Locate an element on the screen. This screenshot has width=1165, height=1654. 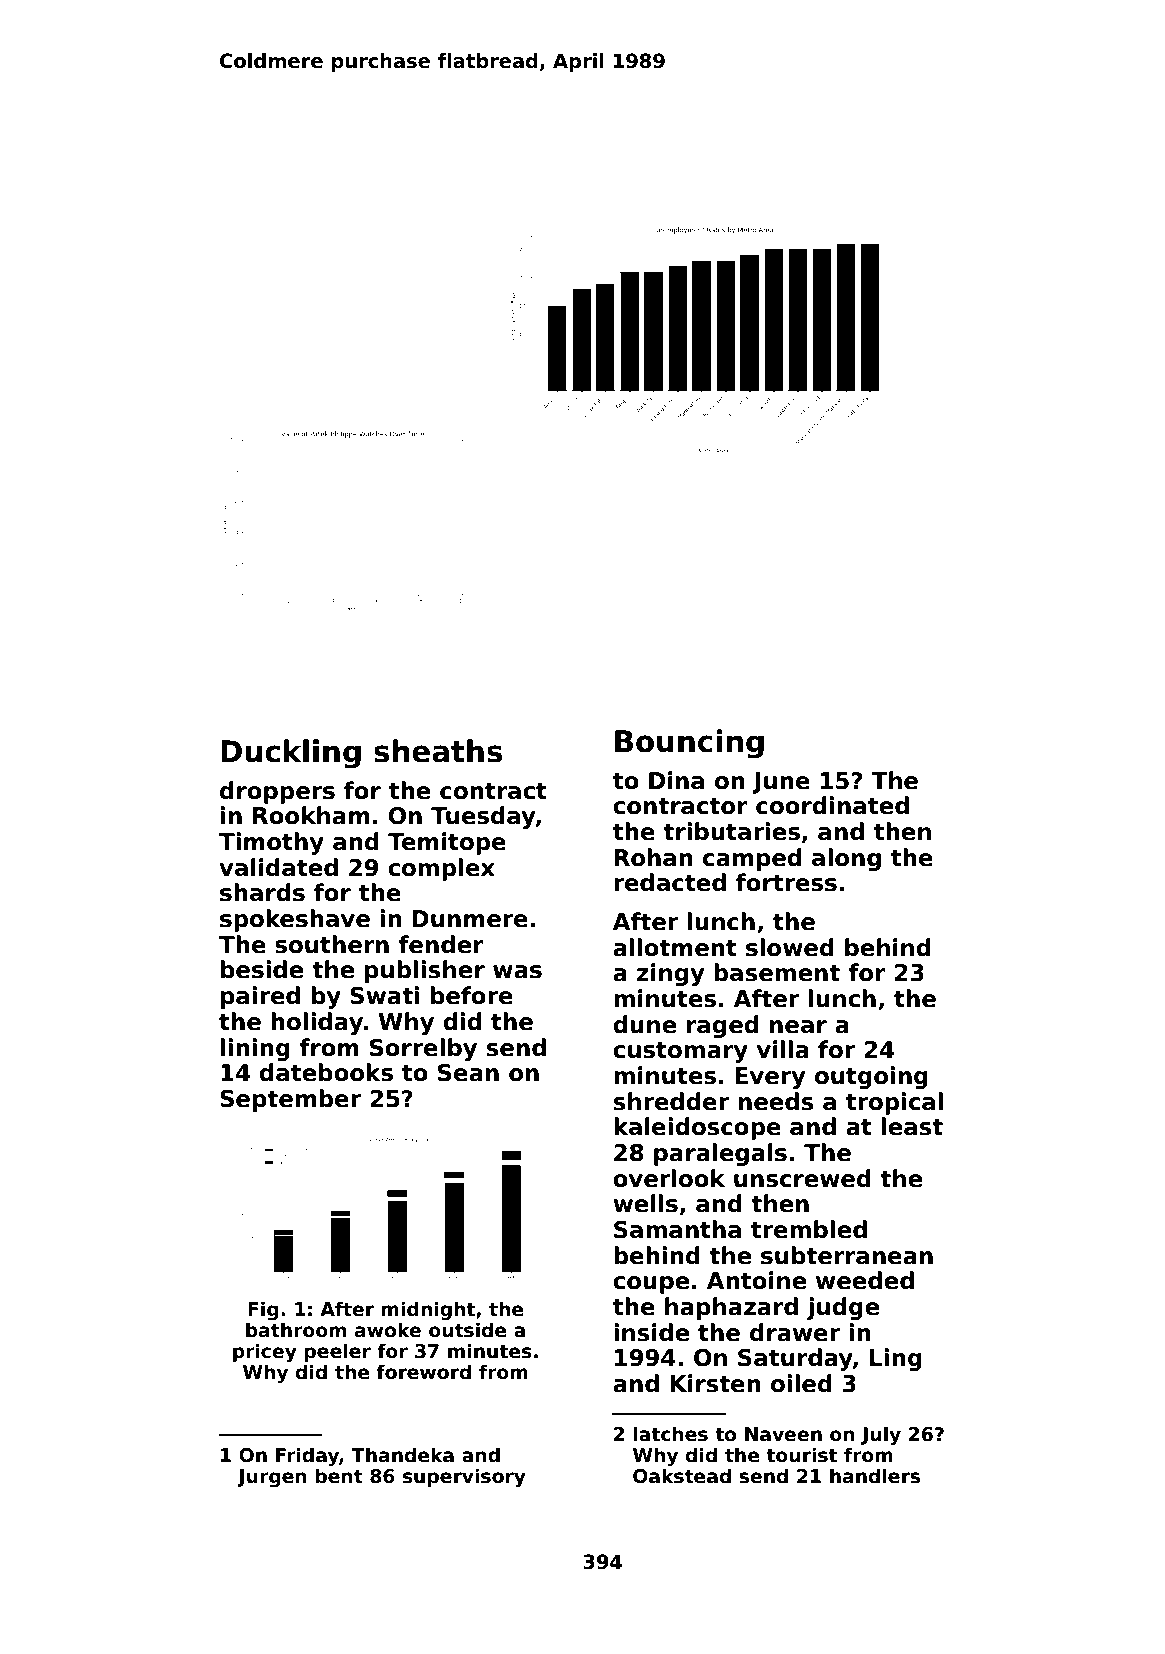
complex is located at coordinates (441, 869).
